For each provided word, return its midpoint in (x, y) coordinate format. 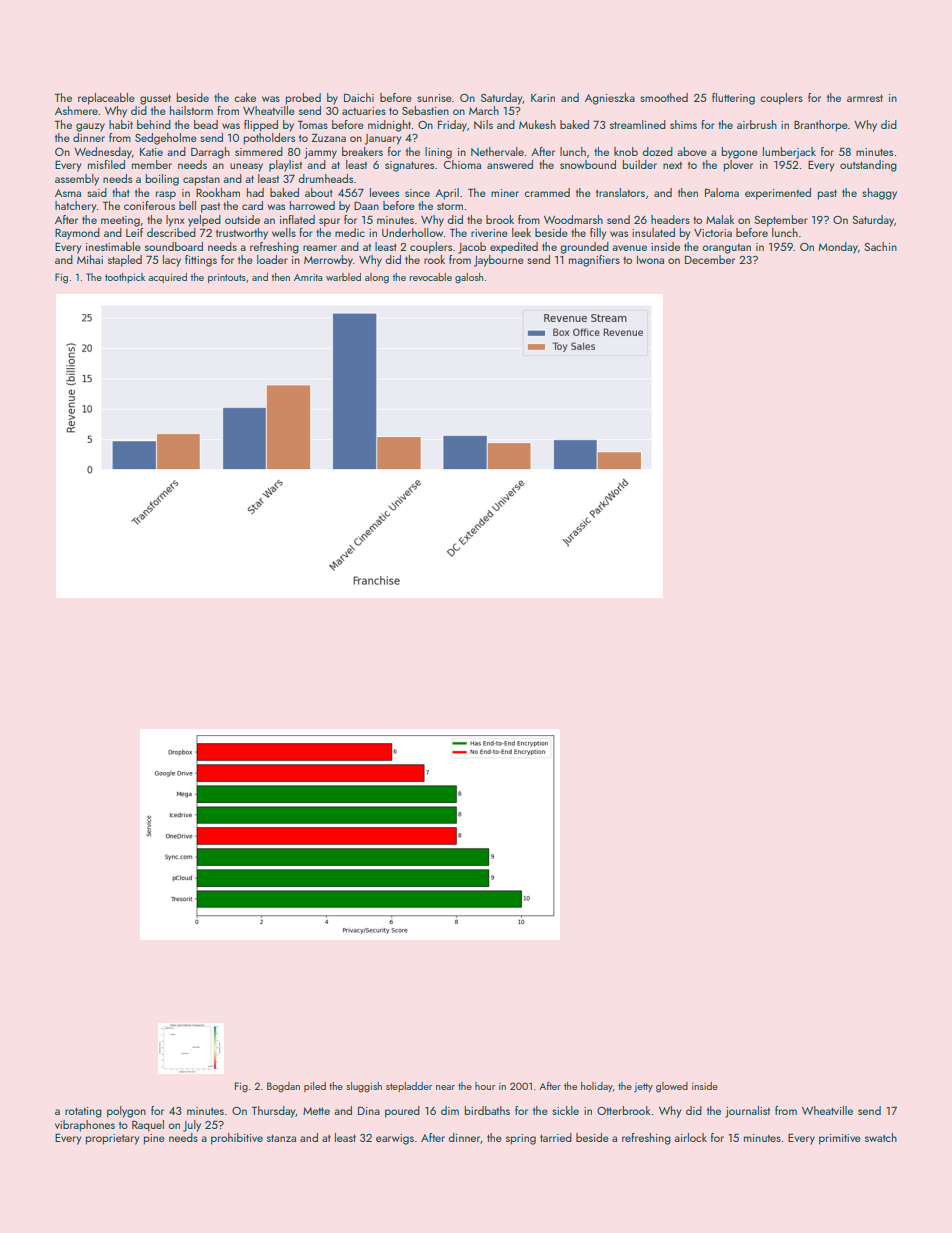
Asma (68, 193)
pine (154, 1139)
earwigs (395, 1139)
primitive (840, 1139)
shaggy (879, 194)
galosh (469, 278)
